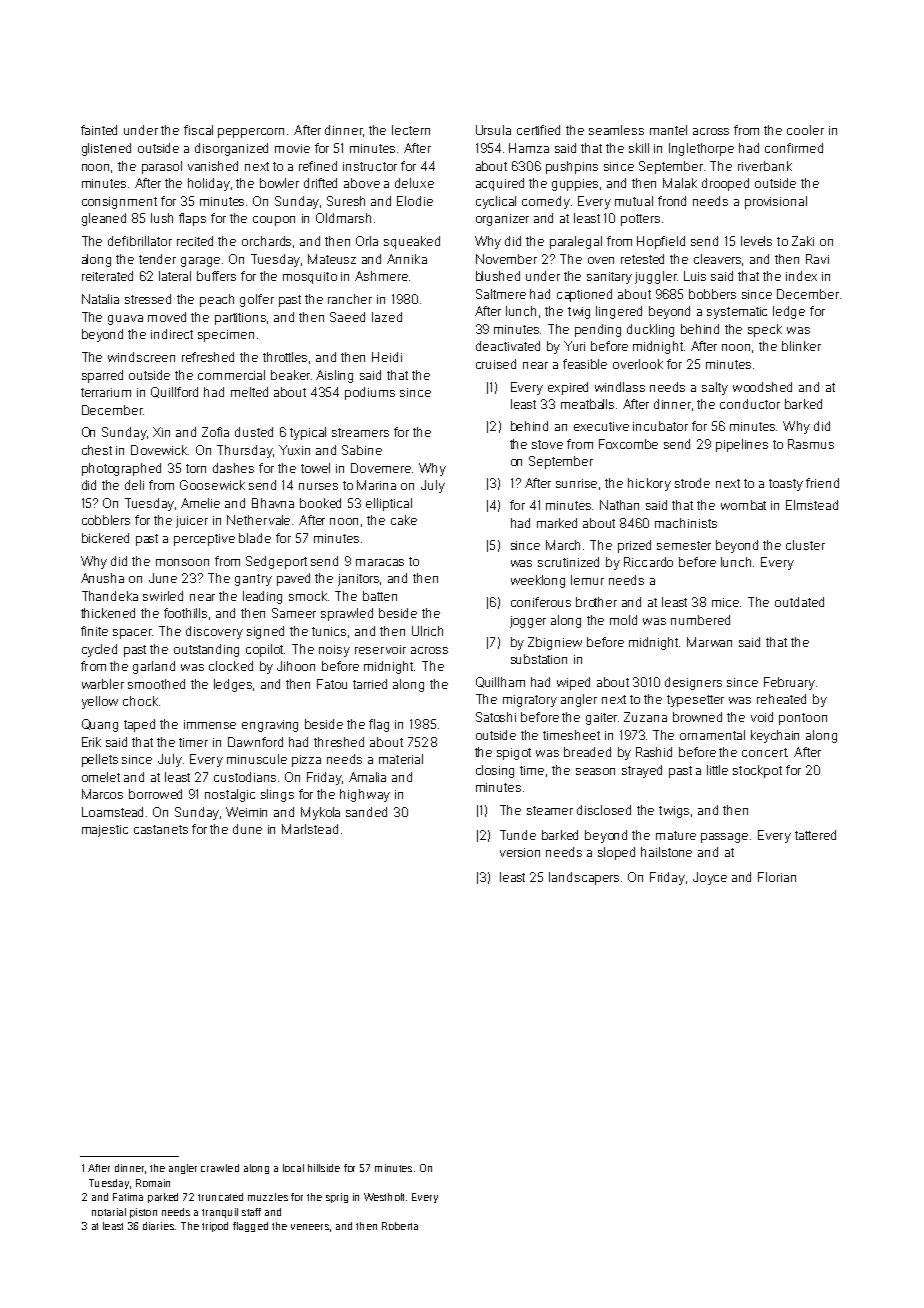 Image resolution: width=924 pixels, height=1308 pixels. What do you see at coordinates (668, 130) in the screenshot?
I see `mantel` at bounding box center [668, 130].
